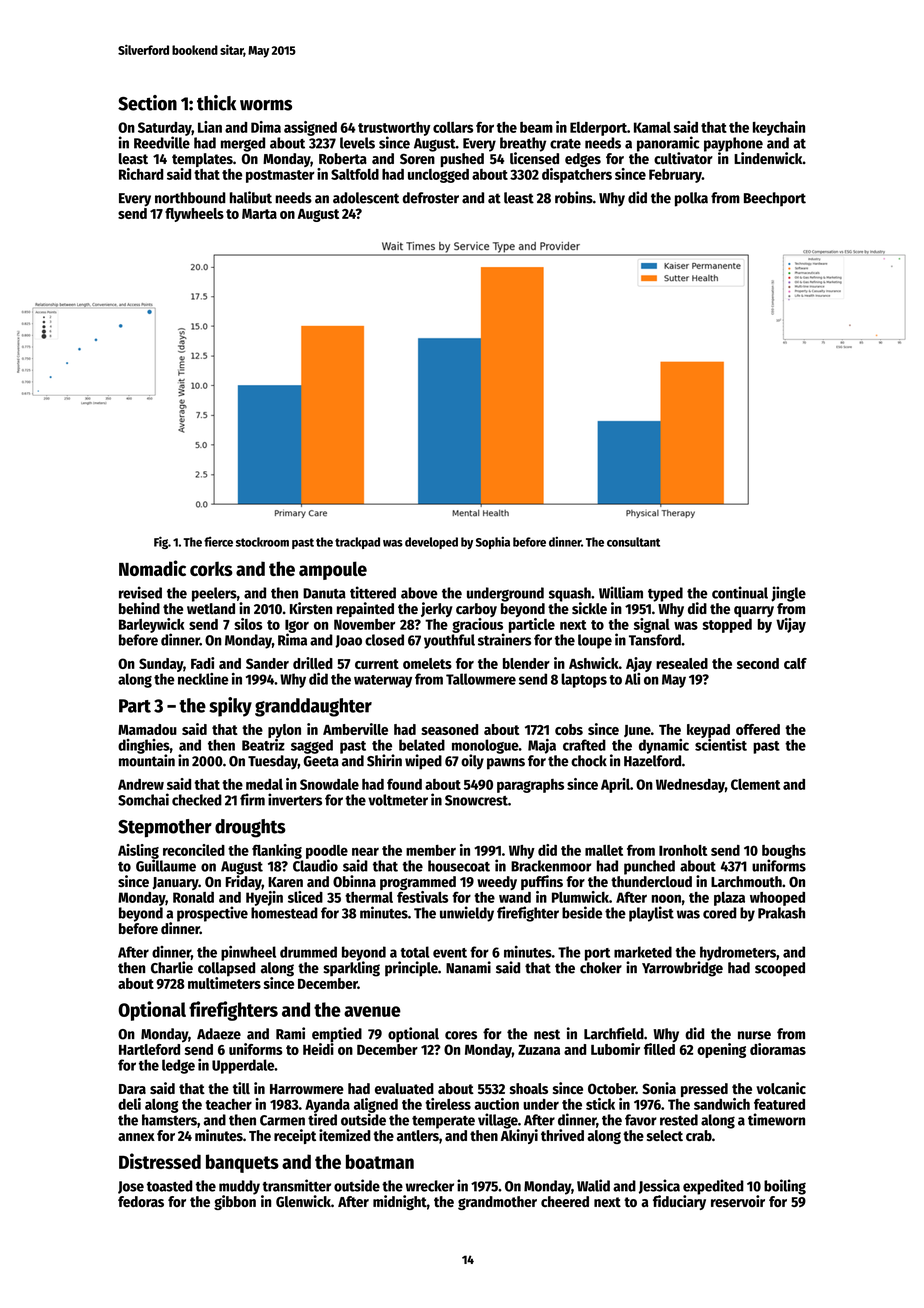 The width and height of the page is (924, 1308). What do you see at coordinates (691, 199) in the page?
I see `polka` at bounding box center [691, 199].
